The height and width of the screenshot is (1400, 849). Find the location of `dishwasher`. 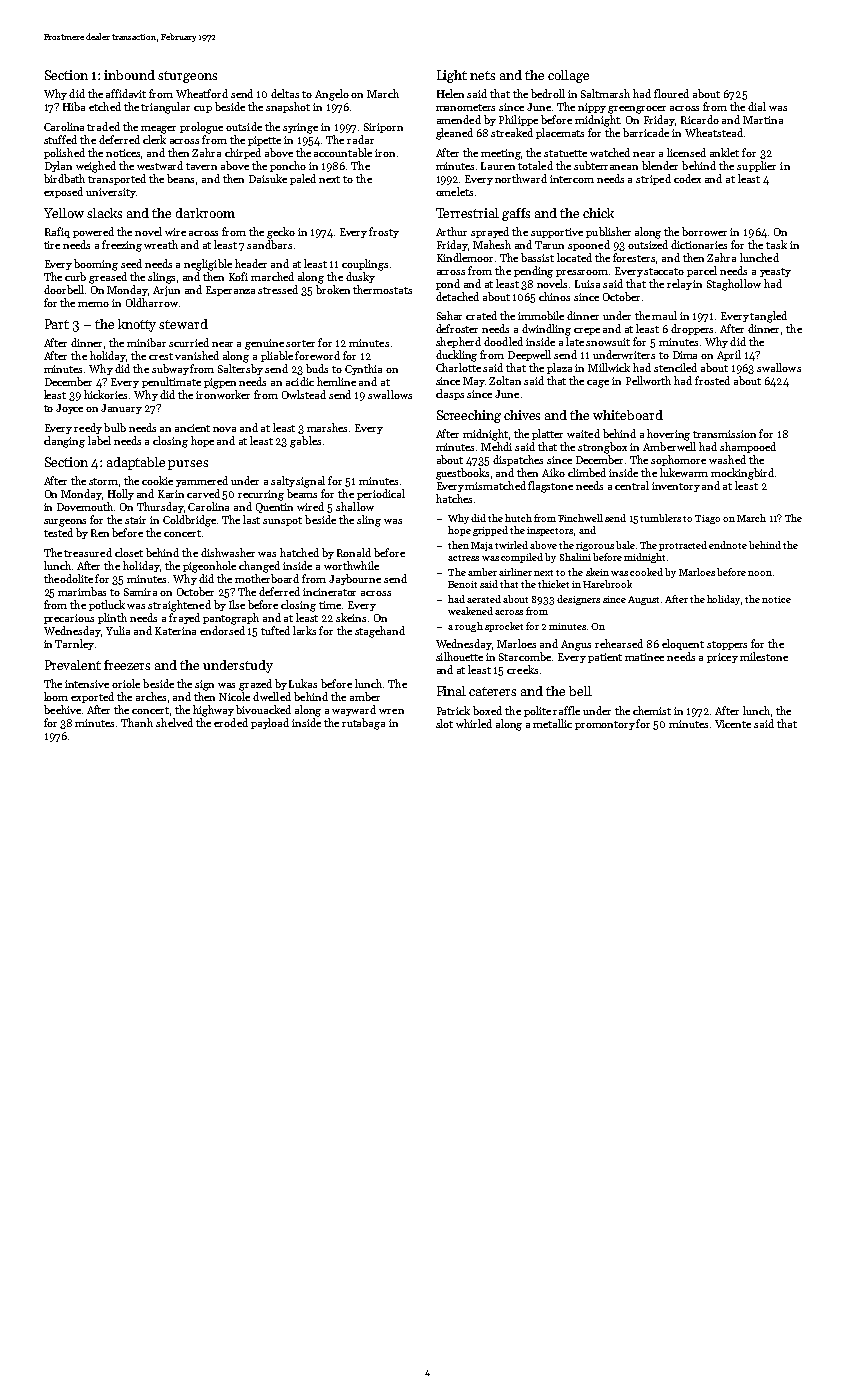

dishwasher is located at coordinates (228, 552).
